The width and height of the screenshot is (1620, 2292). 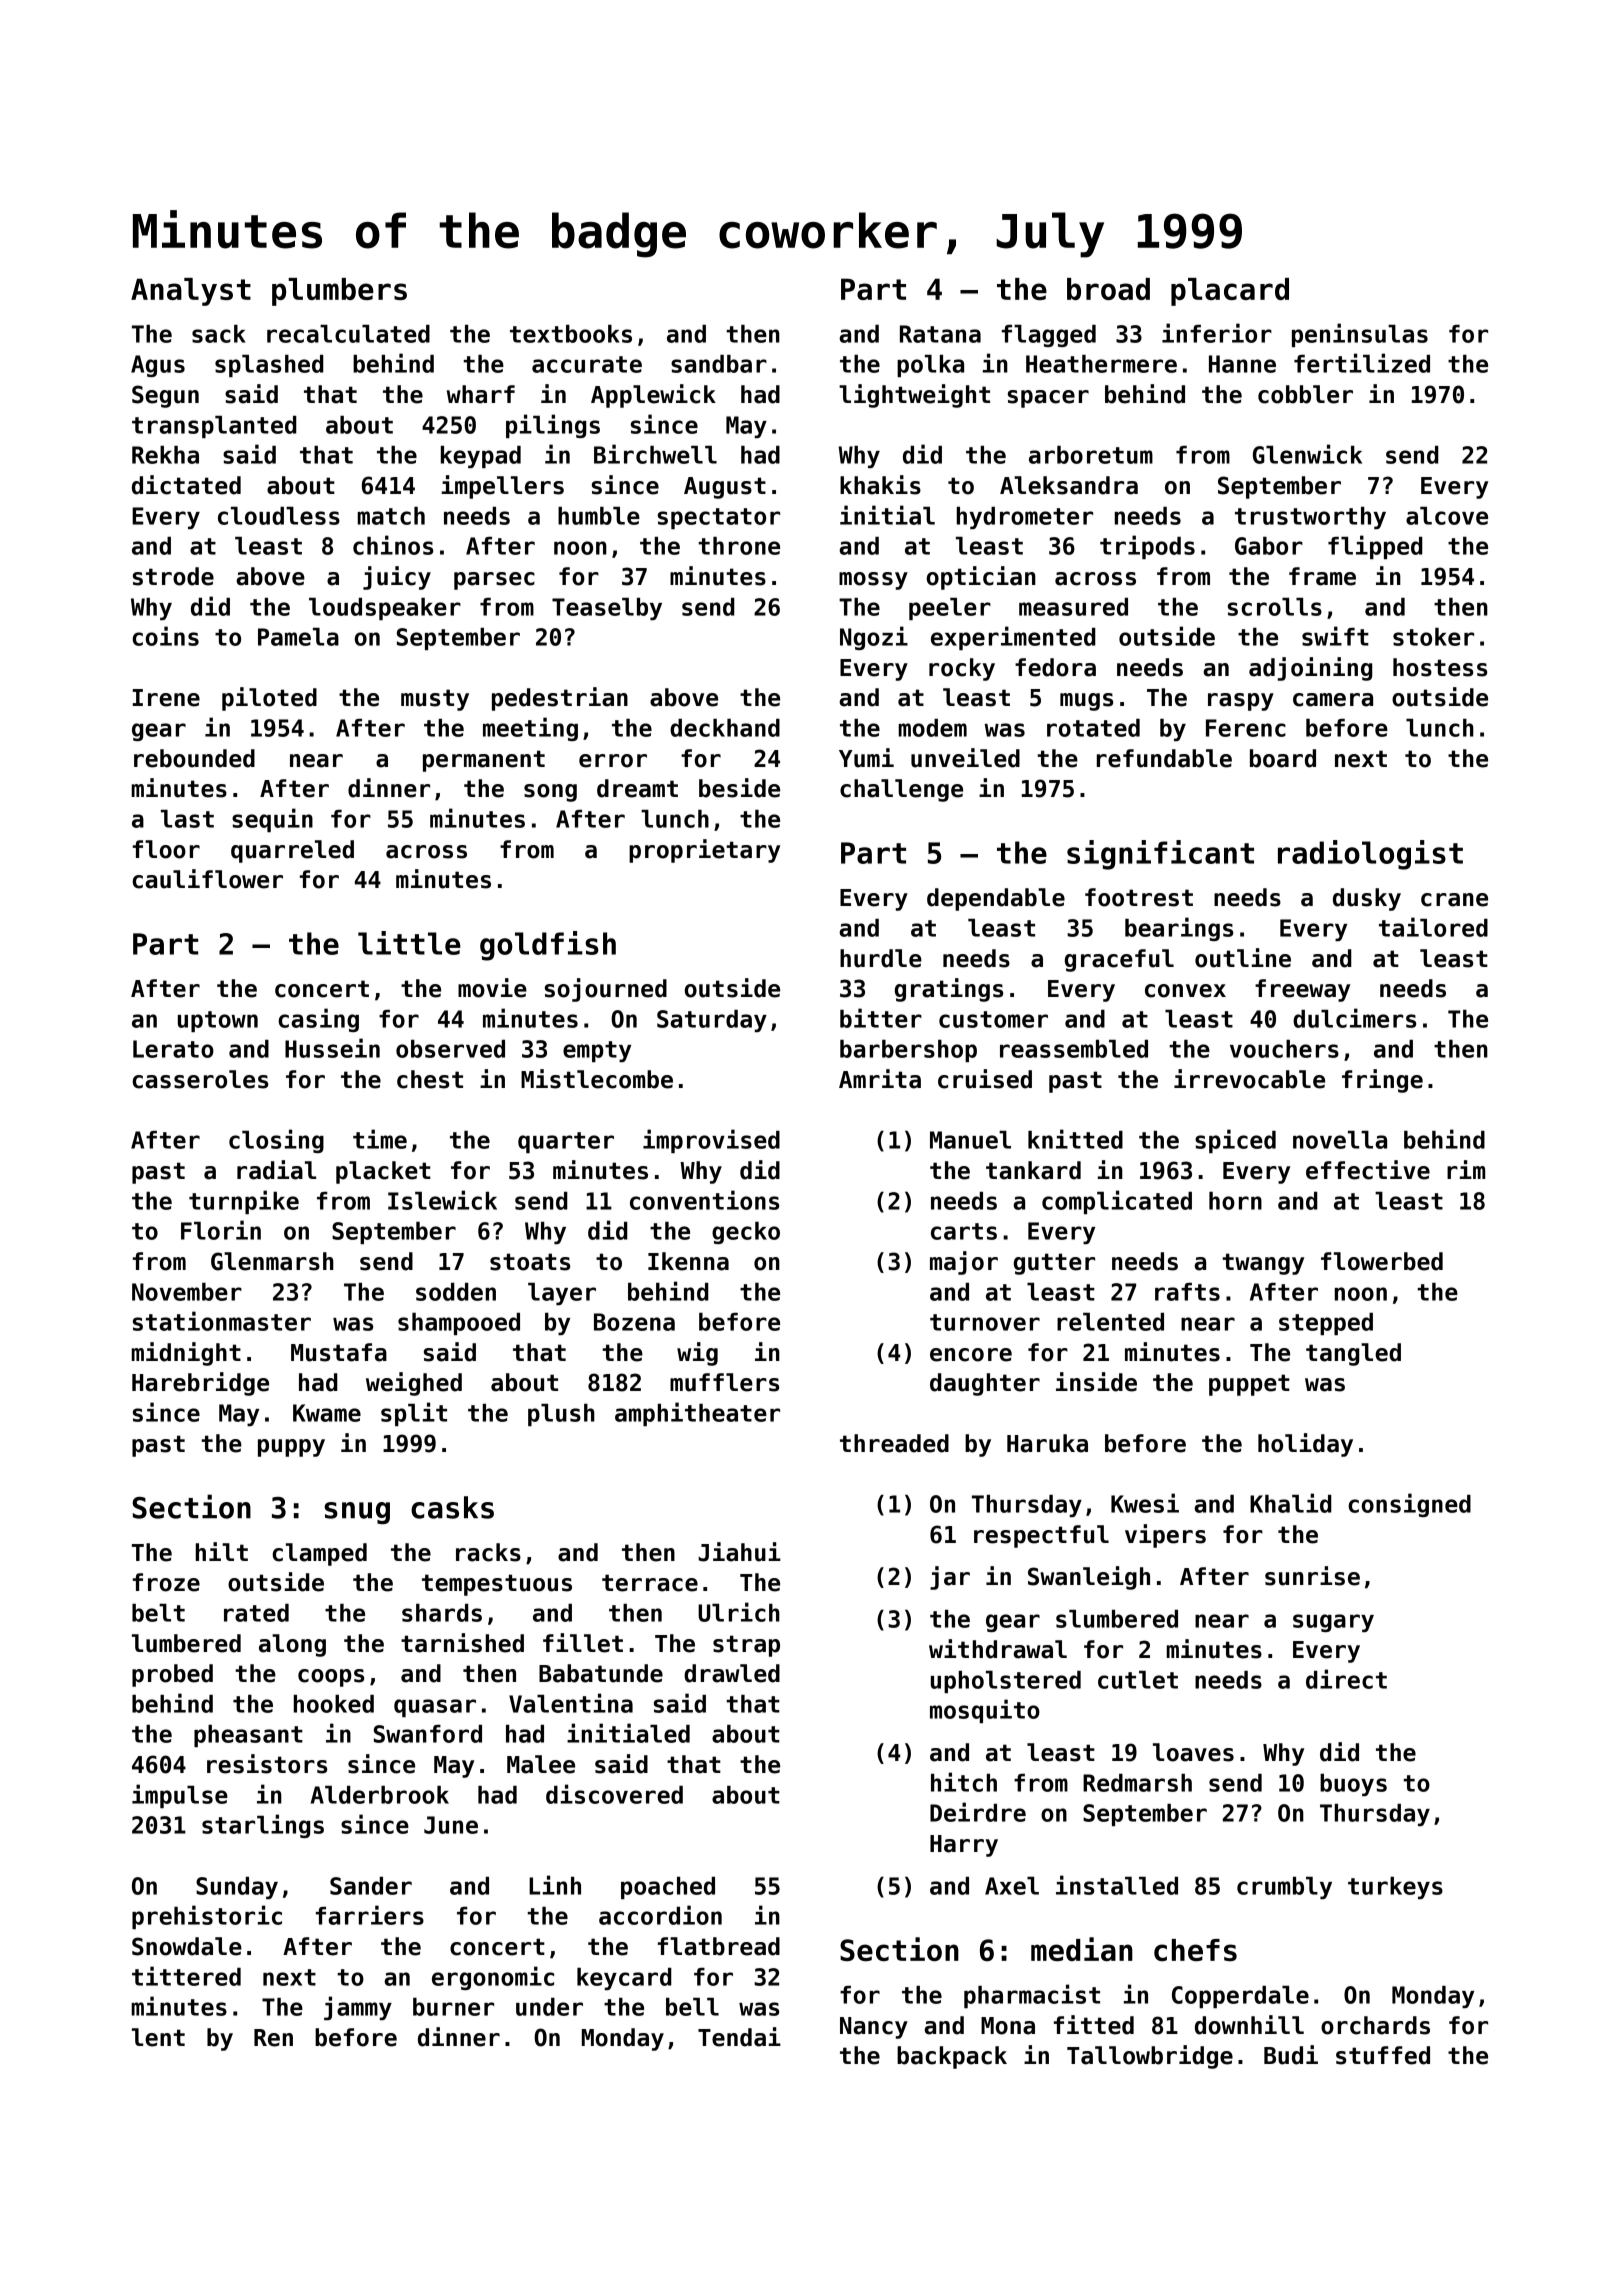 I want to click on Deirdre, so click(x=978, y=1812).
